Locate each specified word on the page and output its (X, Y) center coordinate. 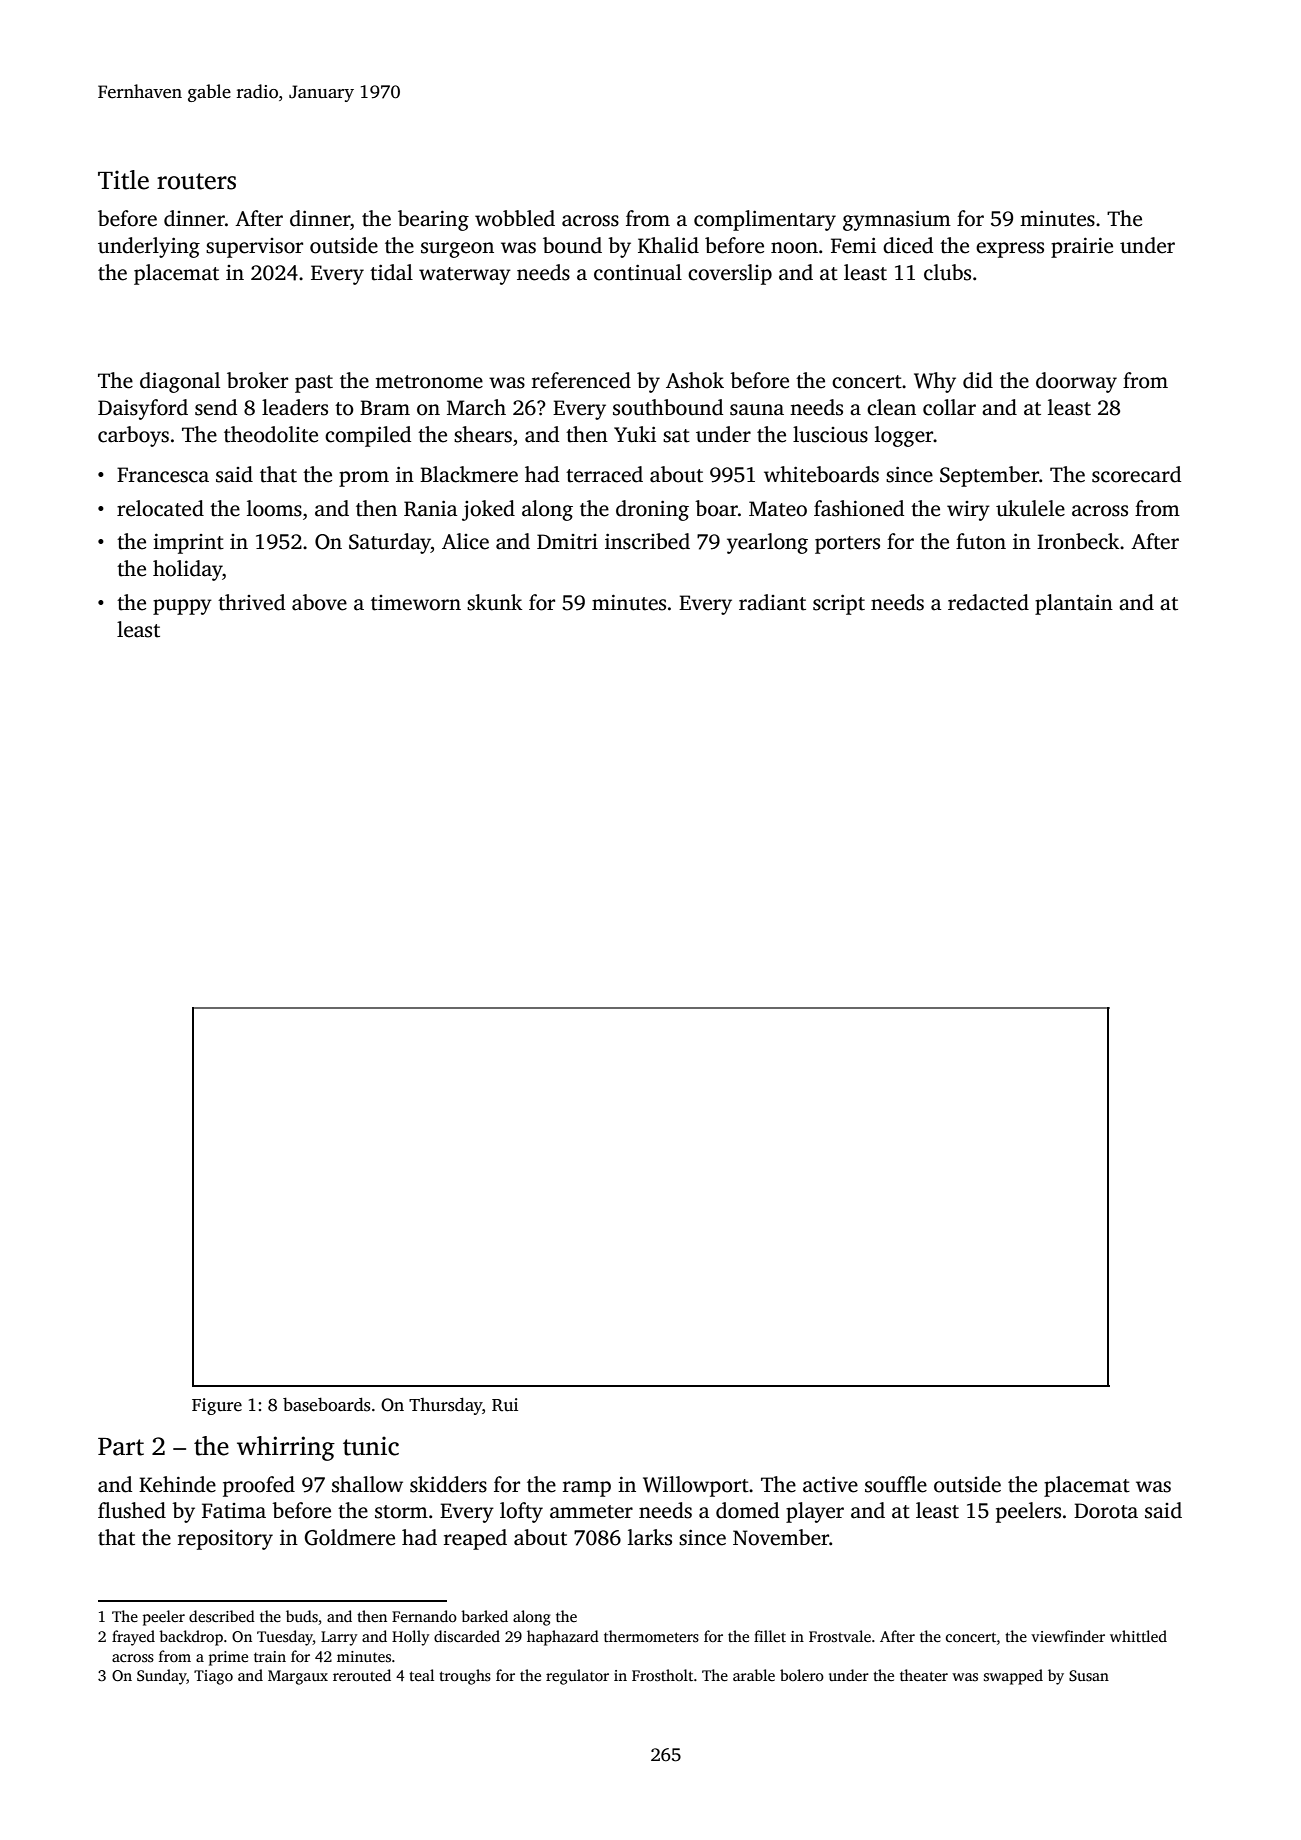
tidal (391, 272)
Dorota (1106, 1511)
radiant (772, 602)
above (319, 602)
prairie (1082, 247)
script (839, 605)
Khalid (668, 245)
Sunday (162, 1677)
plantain (1074, 604)
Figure (217, 1406)
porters (847, 545)
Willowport (696, 1486)
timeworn (416, 603)
